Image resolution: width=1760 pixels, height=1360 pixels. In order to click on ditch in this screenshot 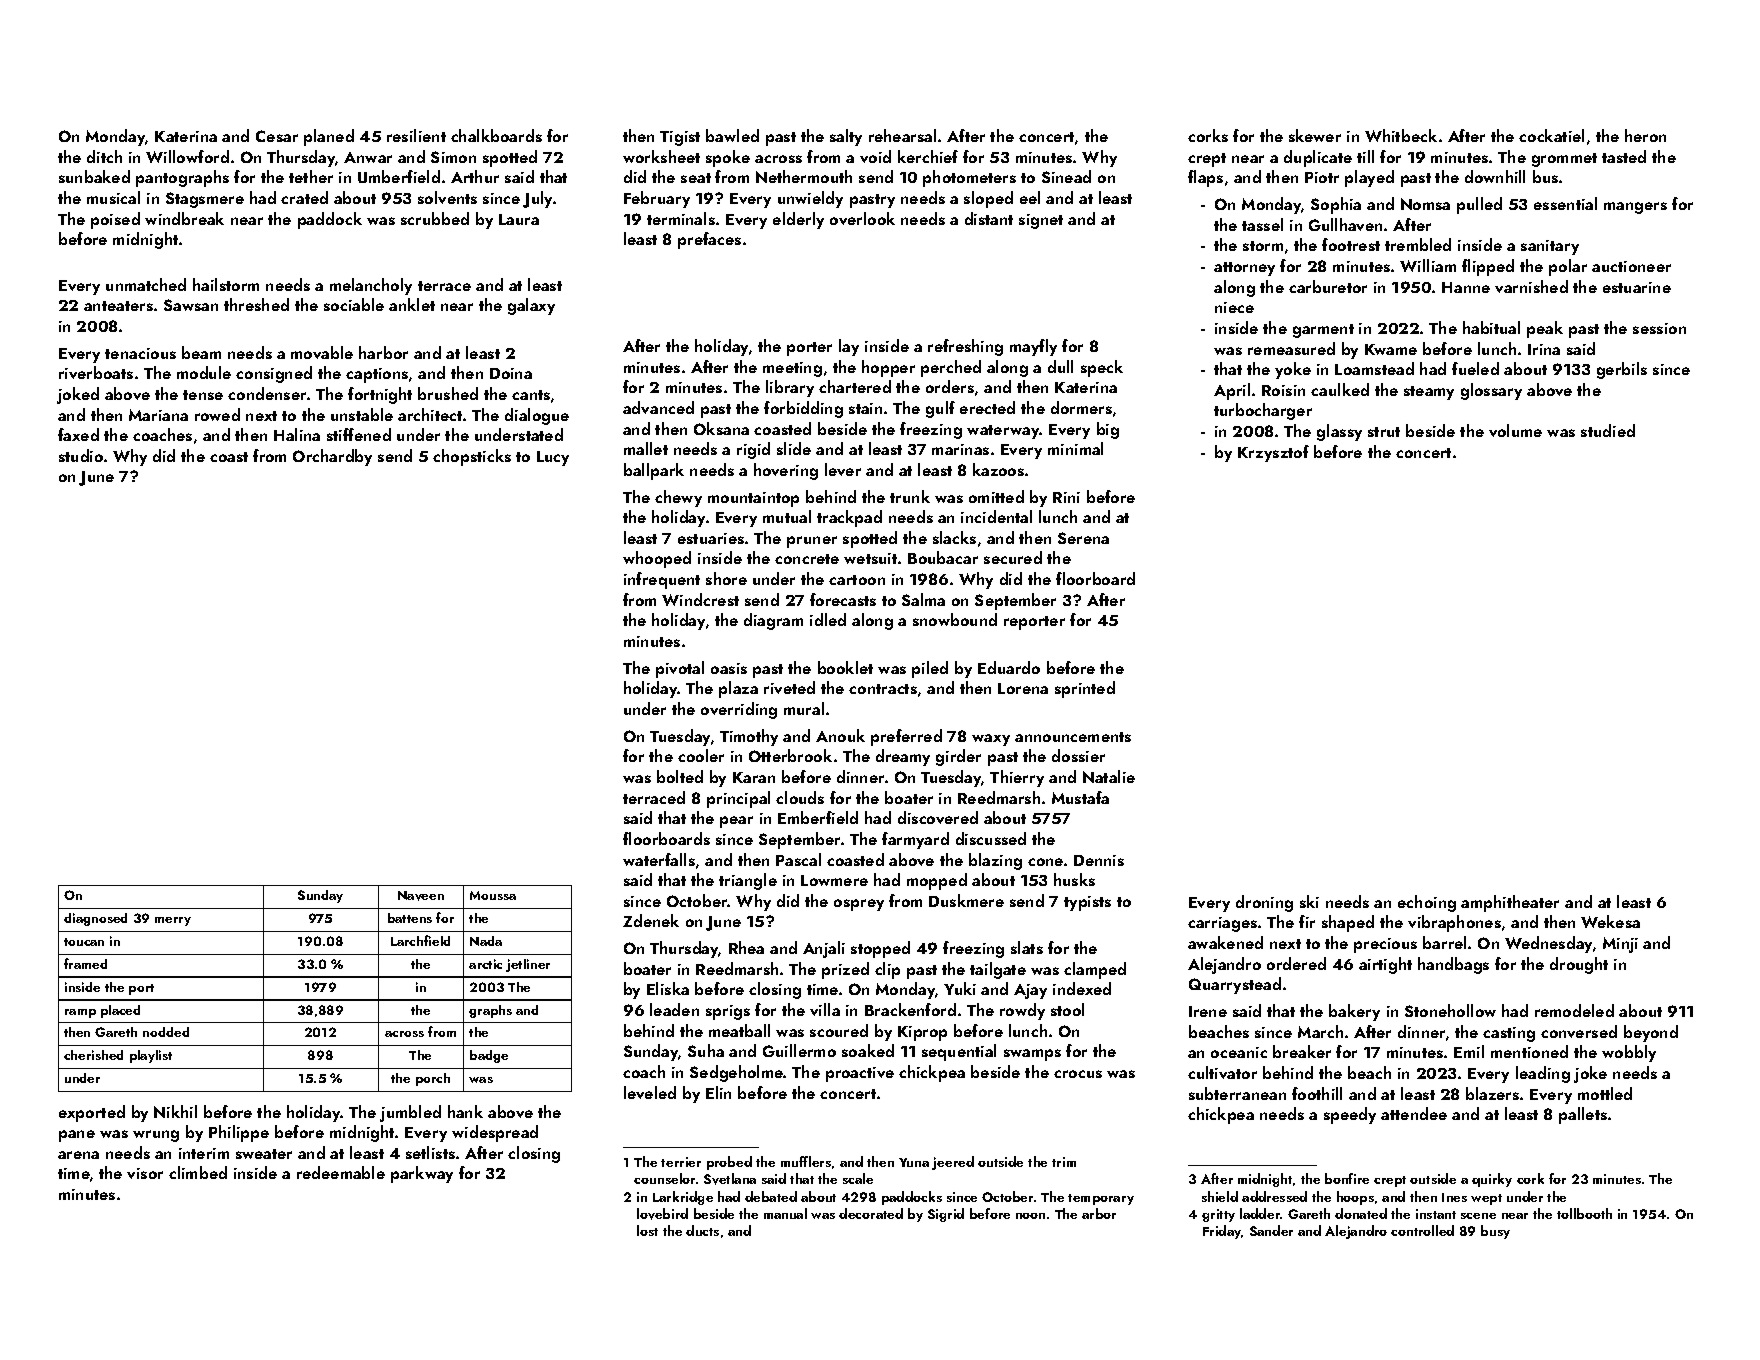, I will do `click(104, 156)`.
